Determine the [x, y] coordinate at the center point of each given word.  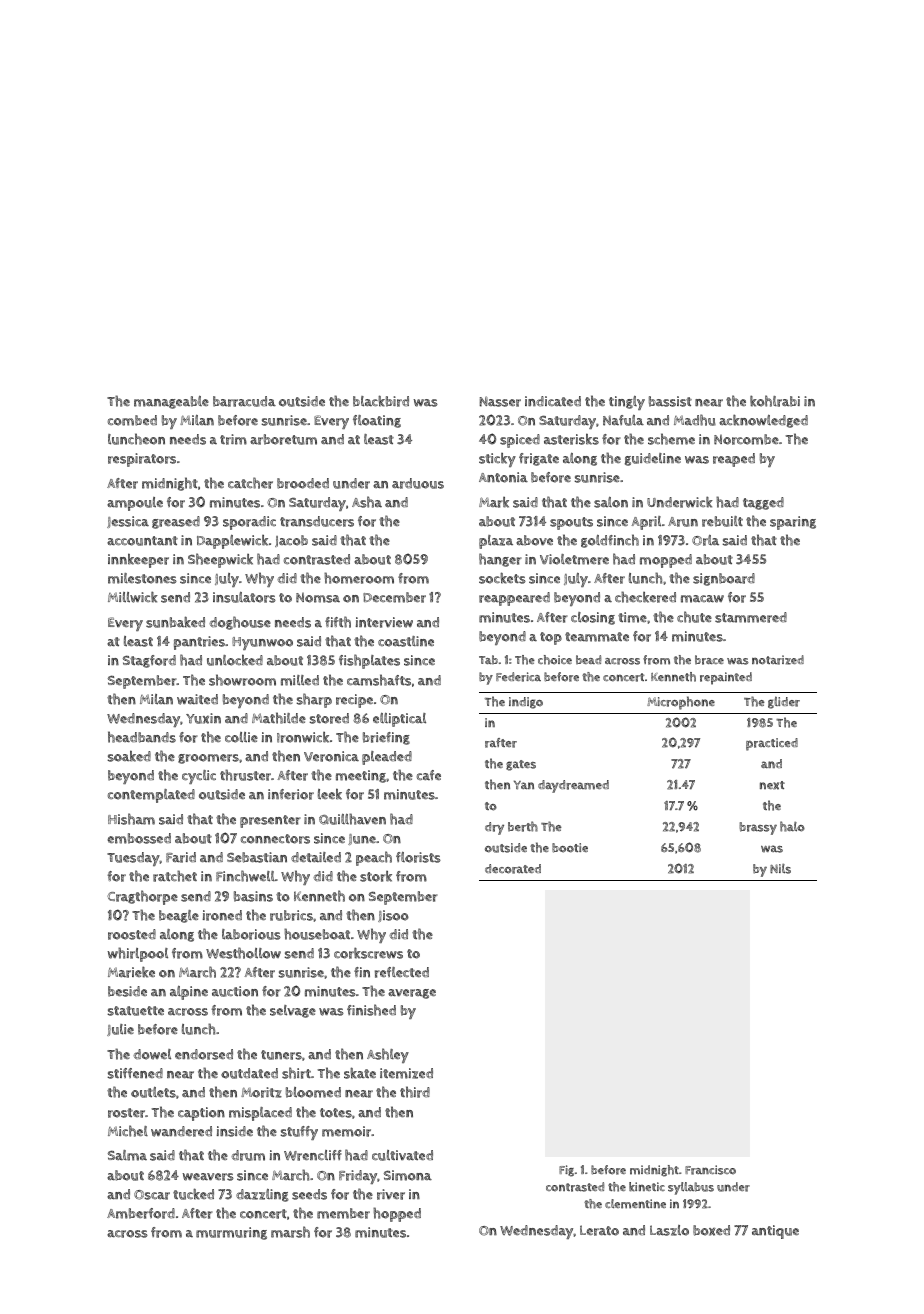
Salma [127, 1155]
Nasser [500, 401]
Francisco [710, 1170]
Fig [566, 1171]
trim [233, 439]
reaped [734, 460]
